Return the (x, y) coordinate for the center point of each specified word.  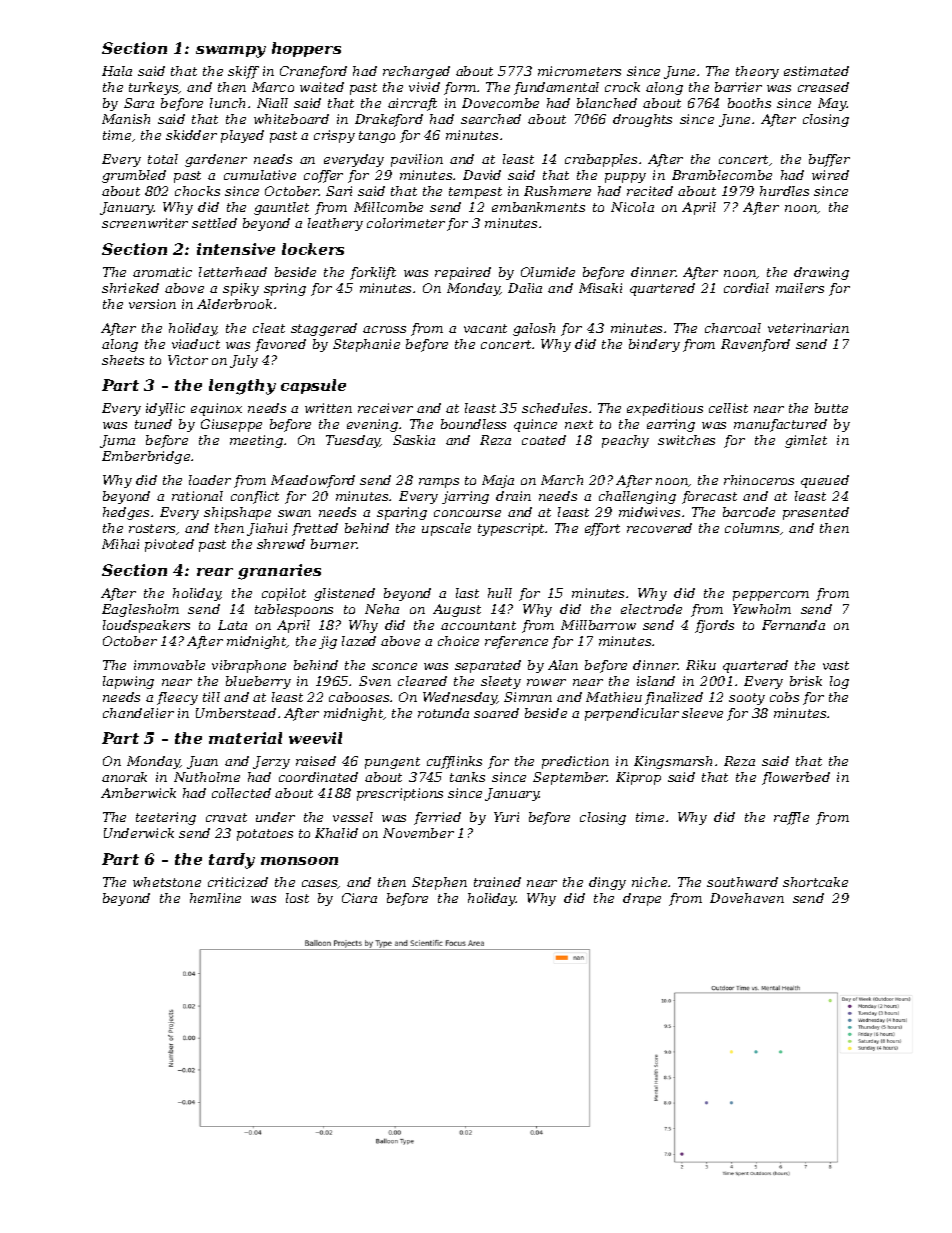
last (467, 593)
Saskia (414, 440)
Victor (188, 360)
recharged (416, 72)
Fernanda (793, 625)
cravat (226, 817)
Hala (117, 71)
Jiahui (267, 529)
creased (823, 87)
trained (497, 882)
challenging (637, 497)
